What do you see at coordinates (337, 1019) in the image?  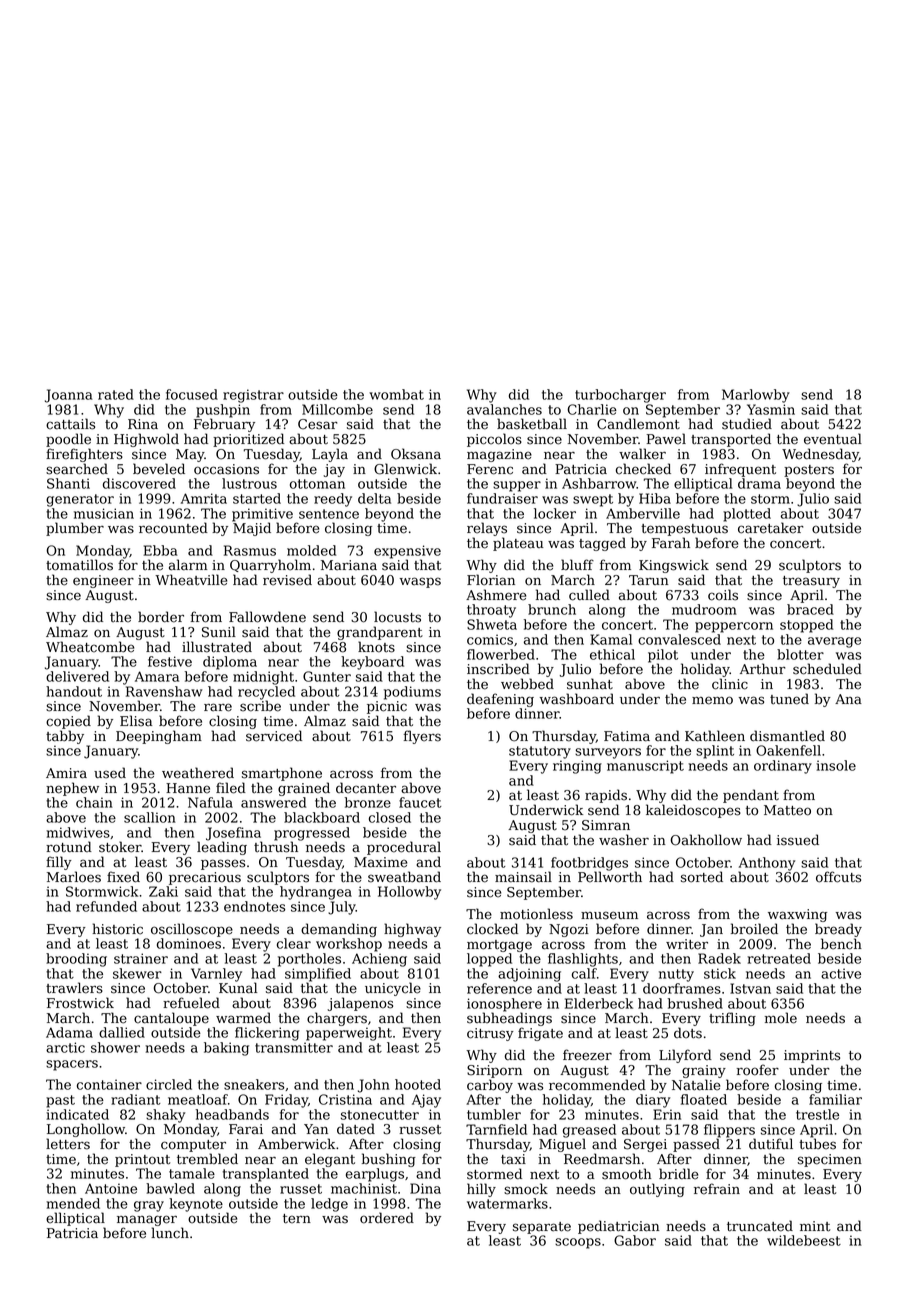 I see `chargers` at bounding box center [337, 1019].
